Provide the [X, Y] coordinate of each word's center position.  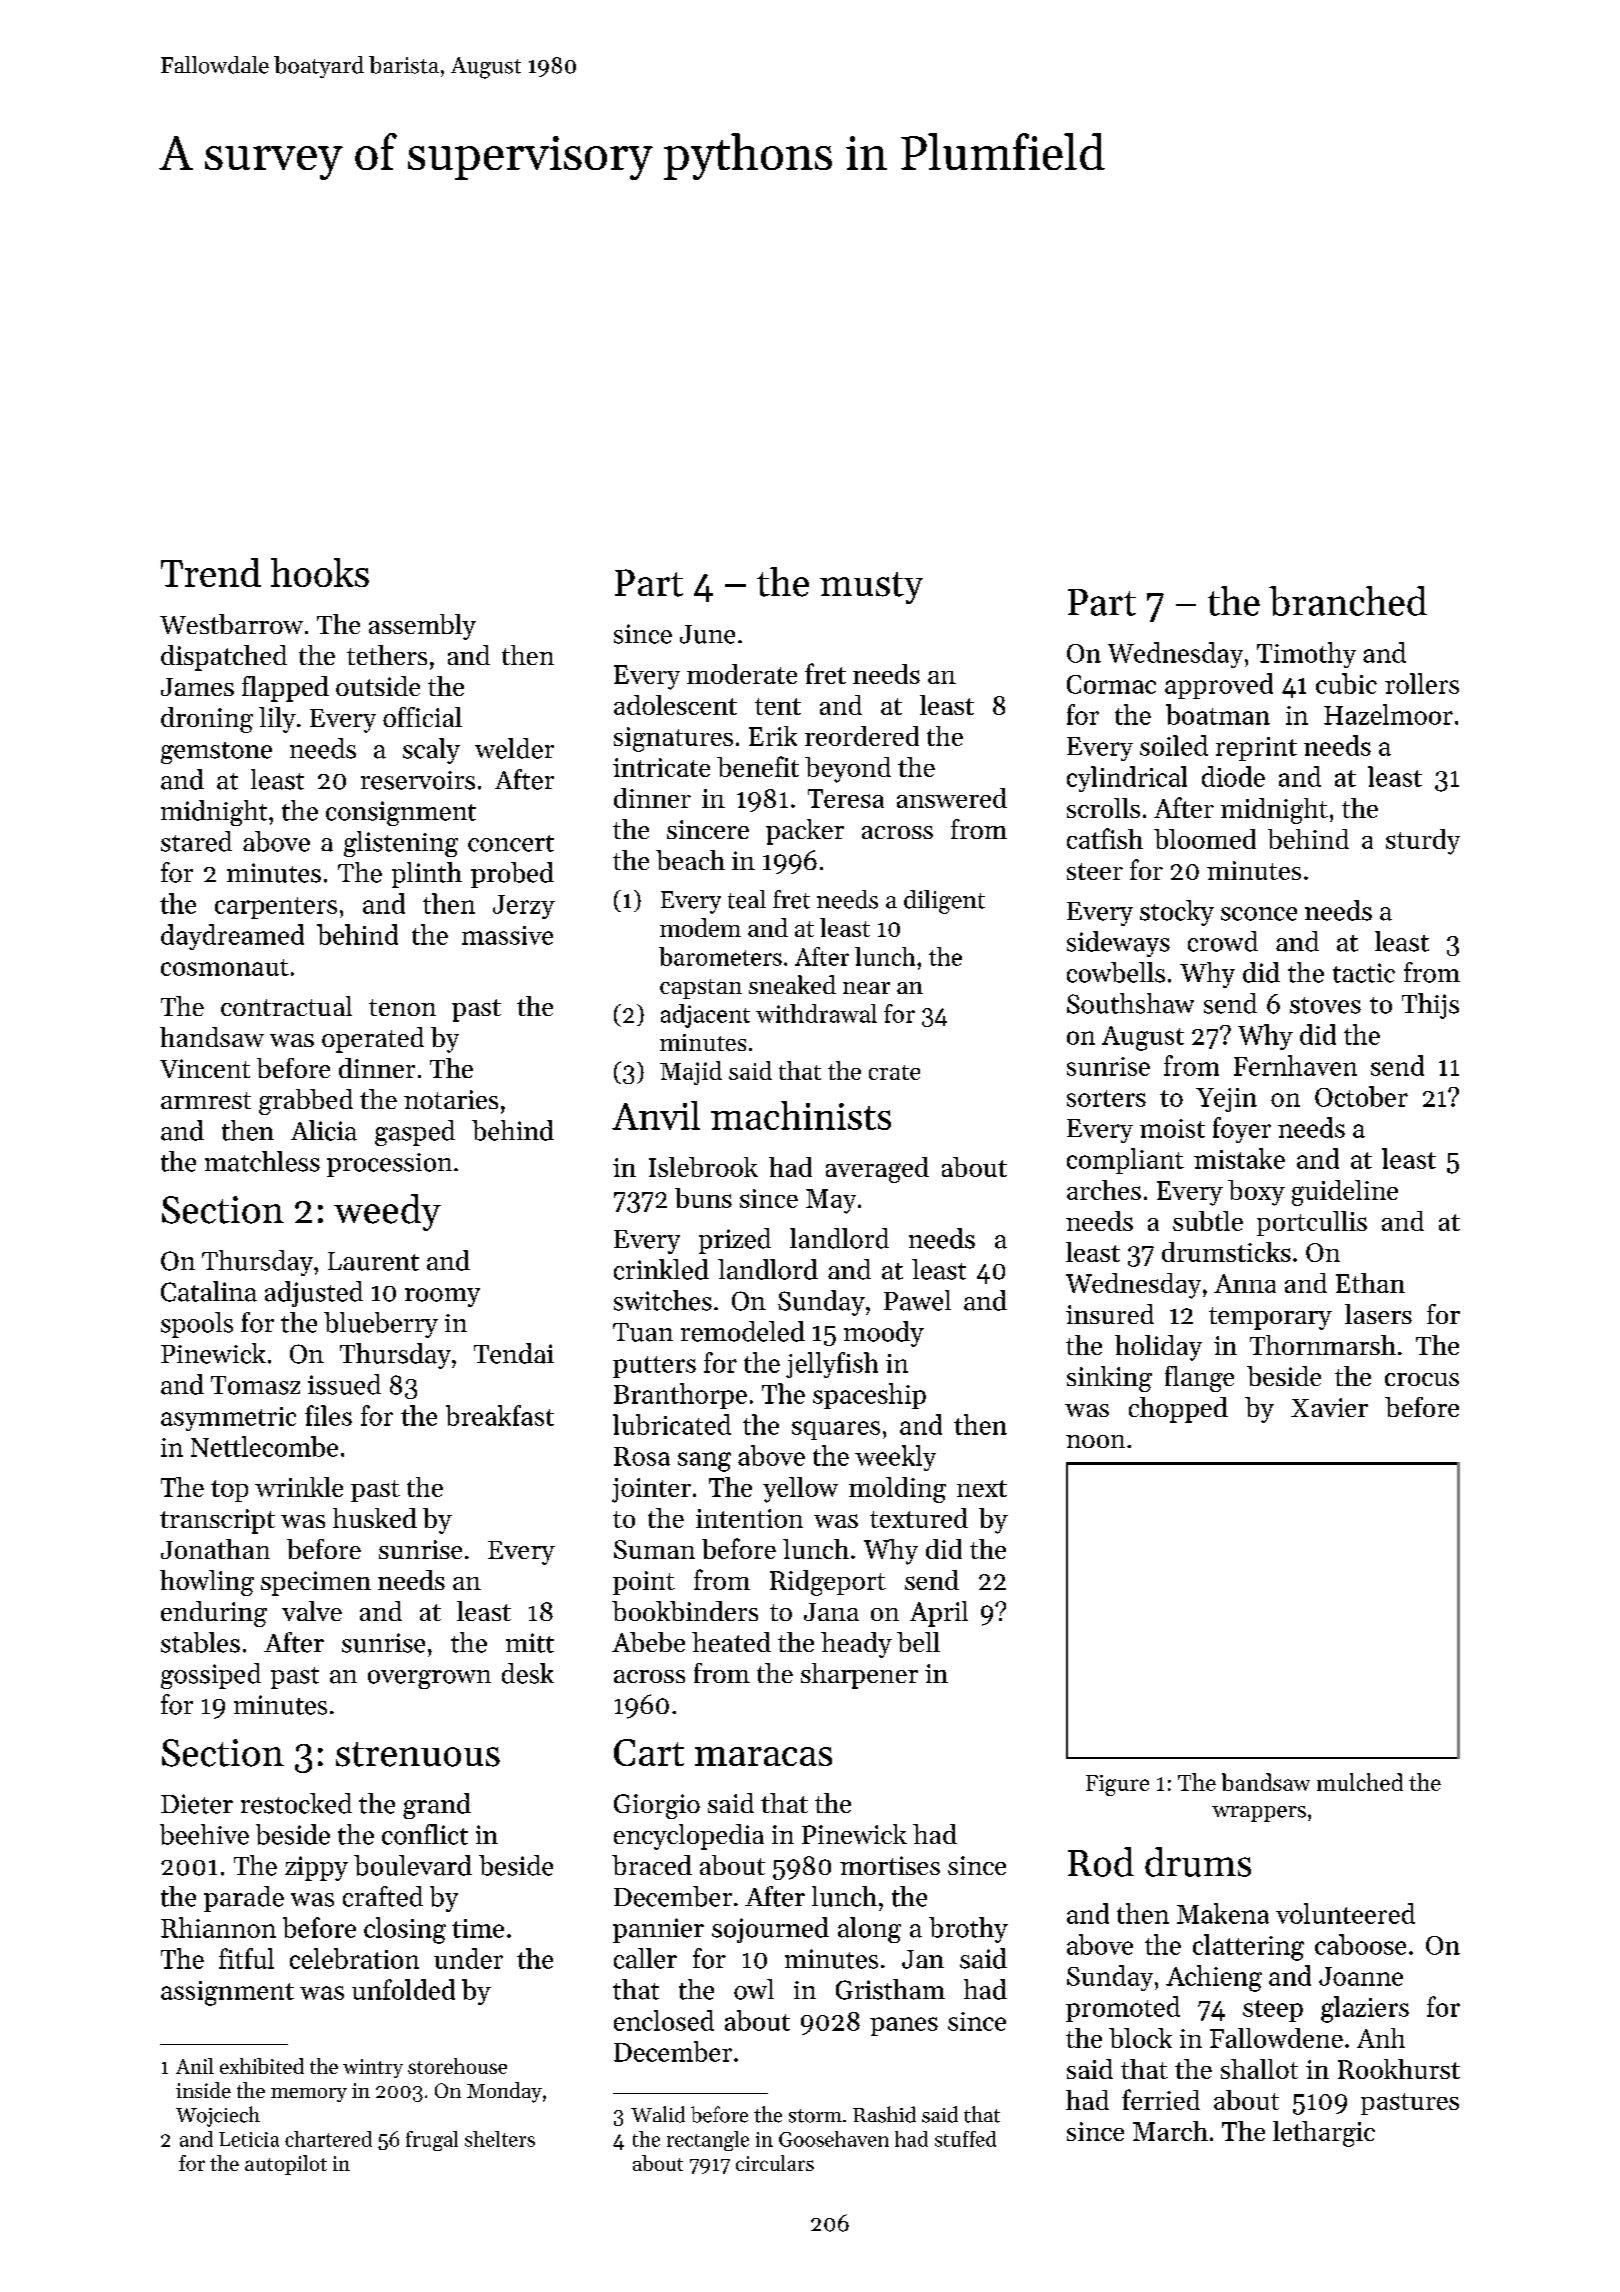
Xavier [1329, 1407]
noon [1095, 1441]
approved [1219, 686]
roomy [442, 1297]
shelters [500, 2139]
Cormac [1111, 684]
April [939, 1614]
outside [378, 686]
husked [375, 1518]
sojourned [770, 1930]
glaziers [1365, 2009]
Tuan [643, 1332]
